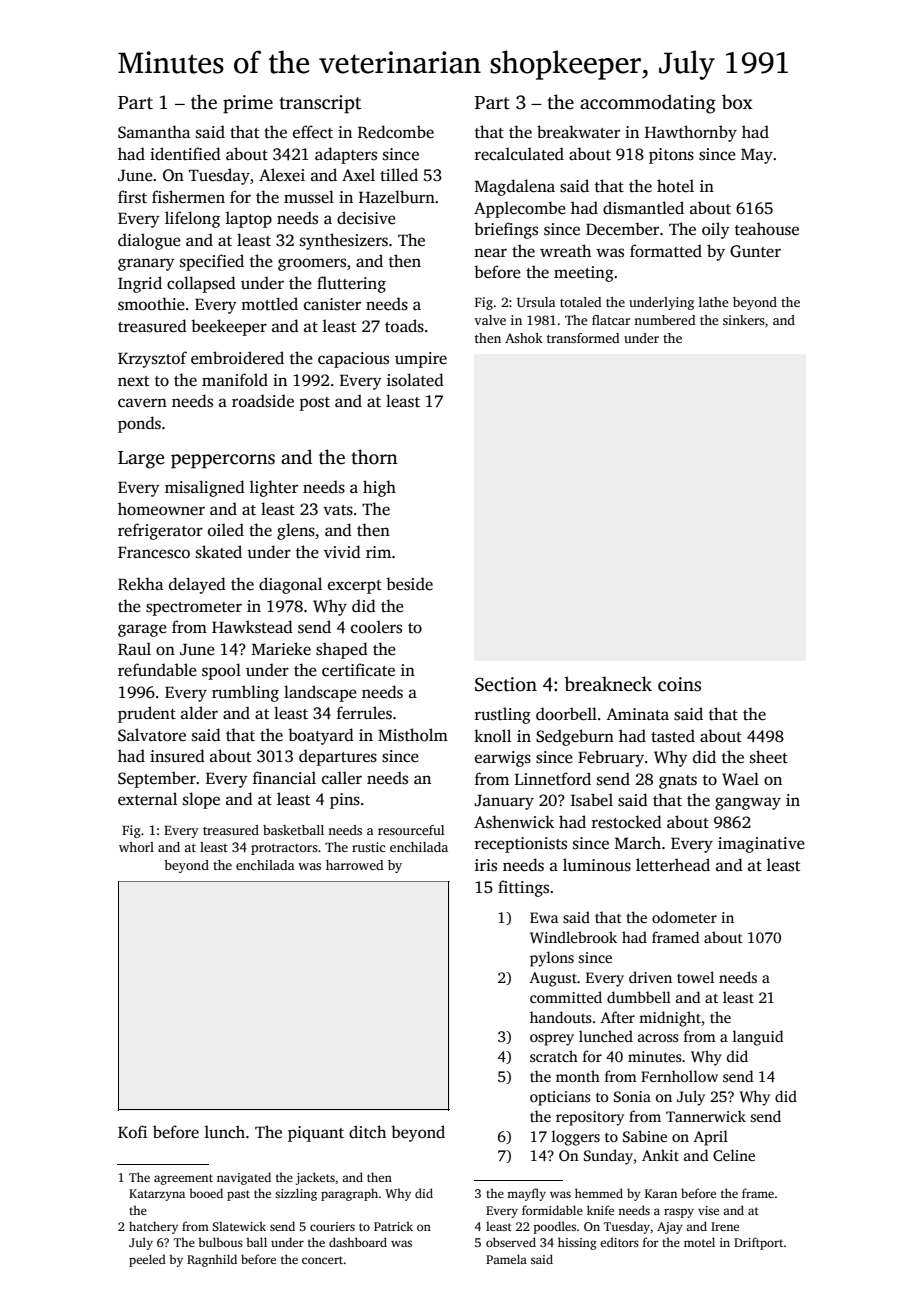 The image size is (924, 1308). I want to click on coins, so click(679, 684).
